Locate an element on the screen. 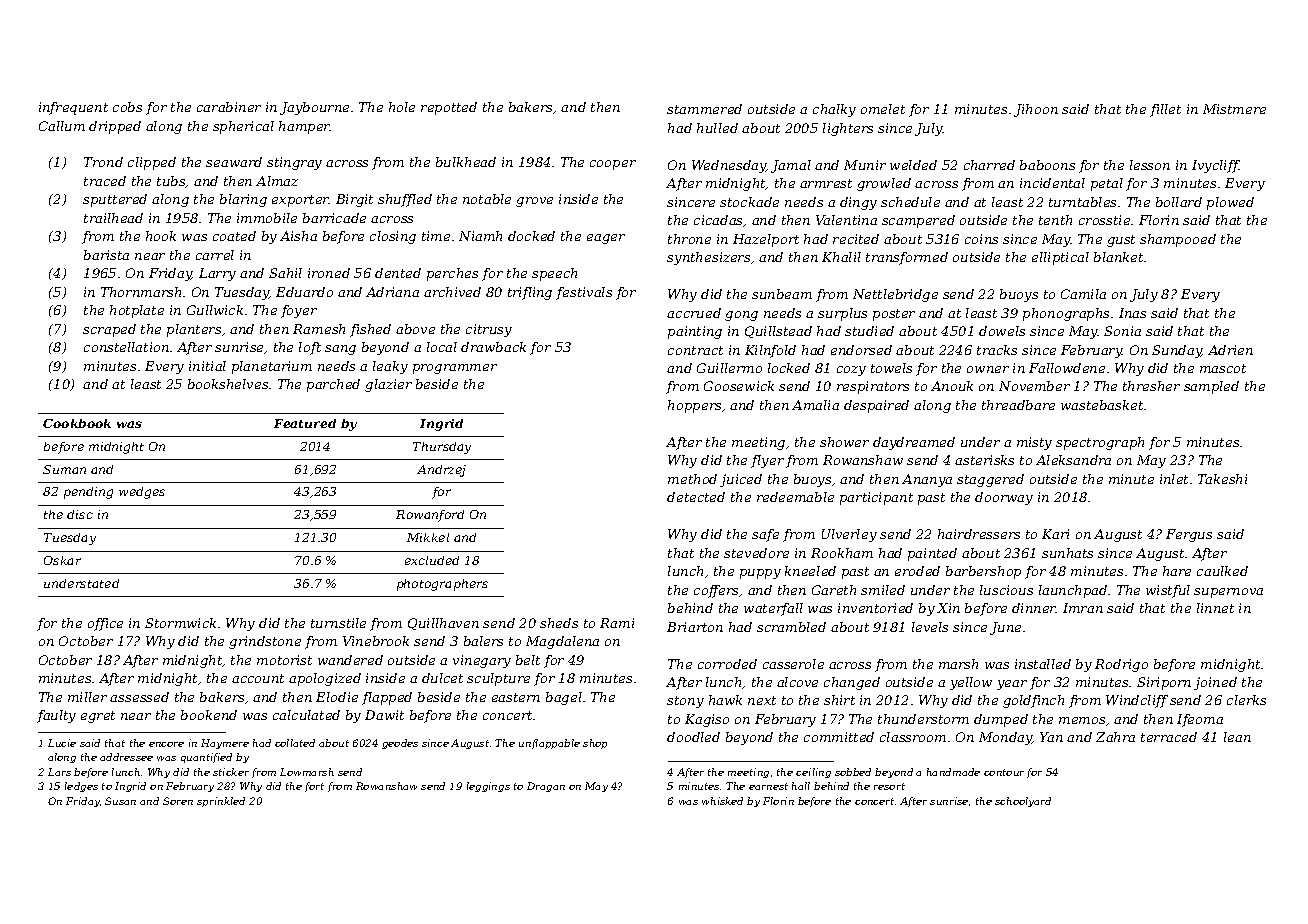 Image resolution: width=1308 pixels, height=924 pixels. linnet is located at coordinates (1215, 608).
